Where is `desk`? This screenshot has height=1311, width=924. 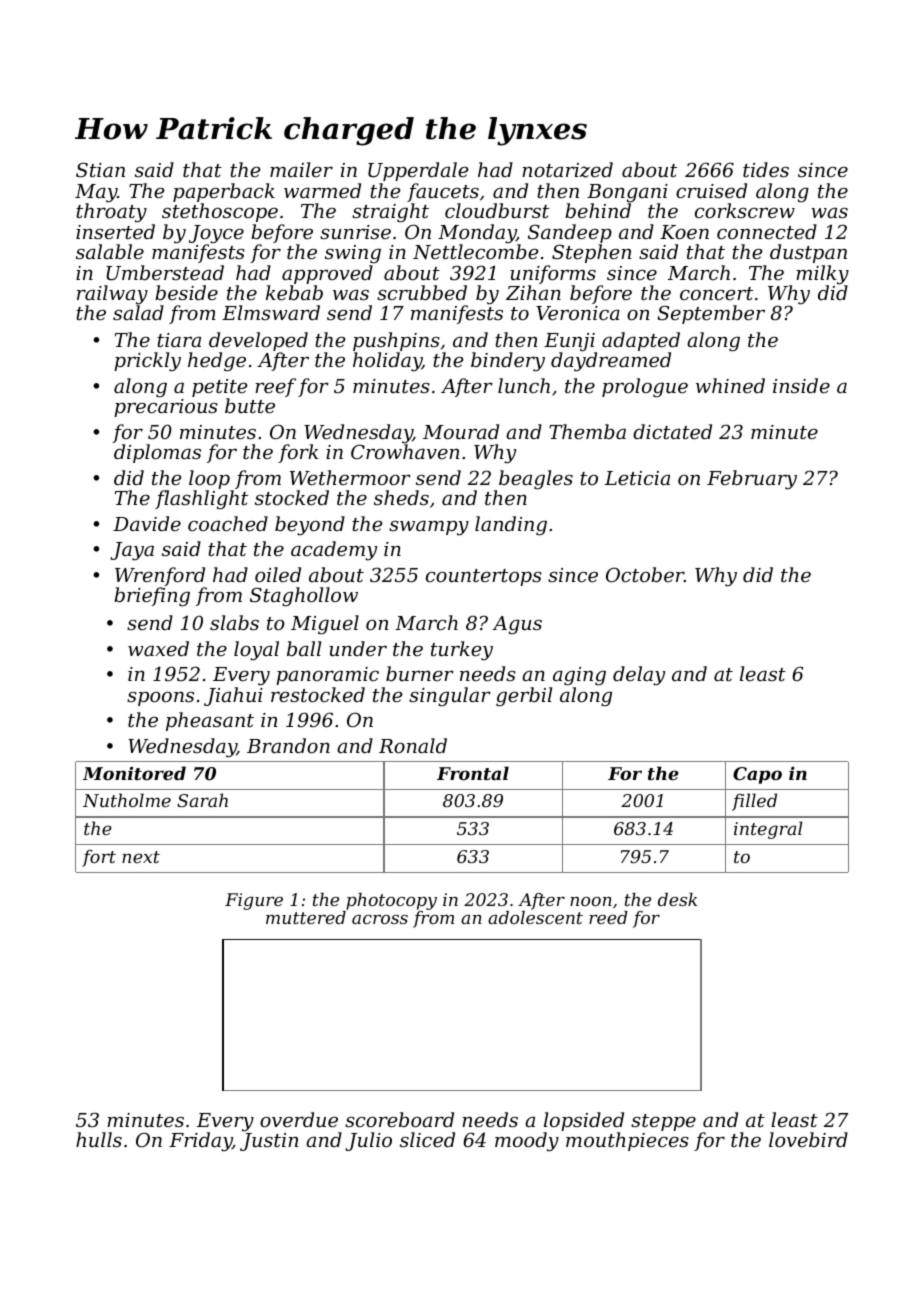 desk is located at coordinates (677, 899).
